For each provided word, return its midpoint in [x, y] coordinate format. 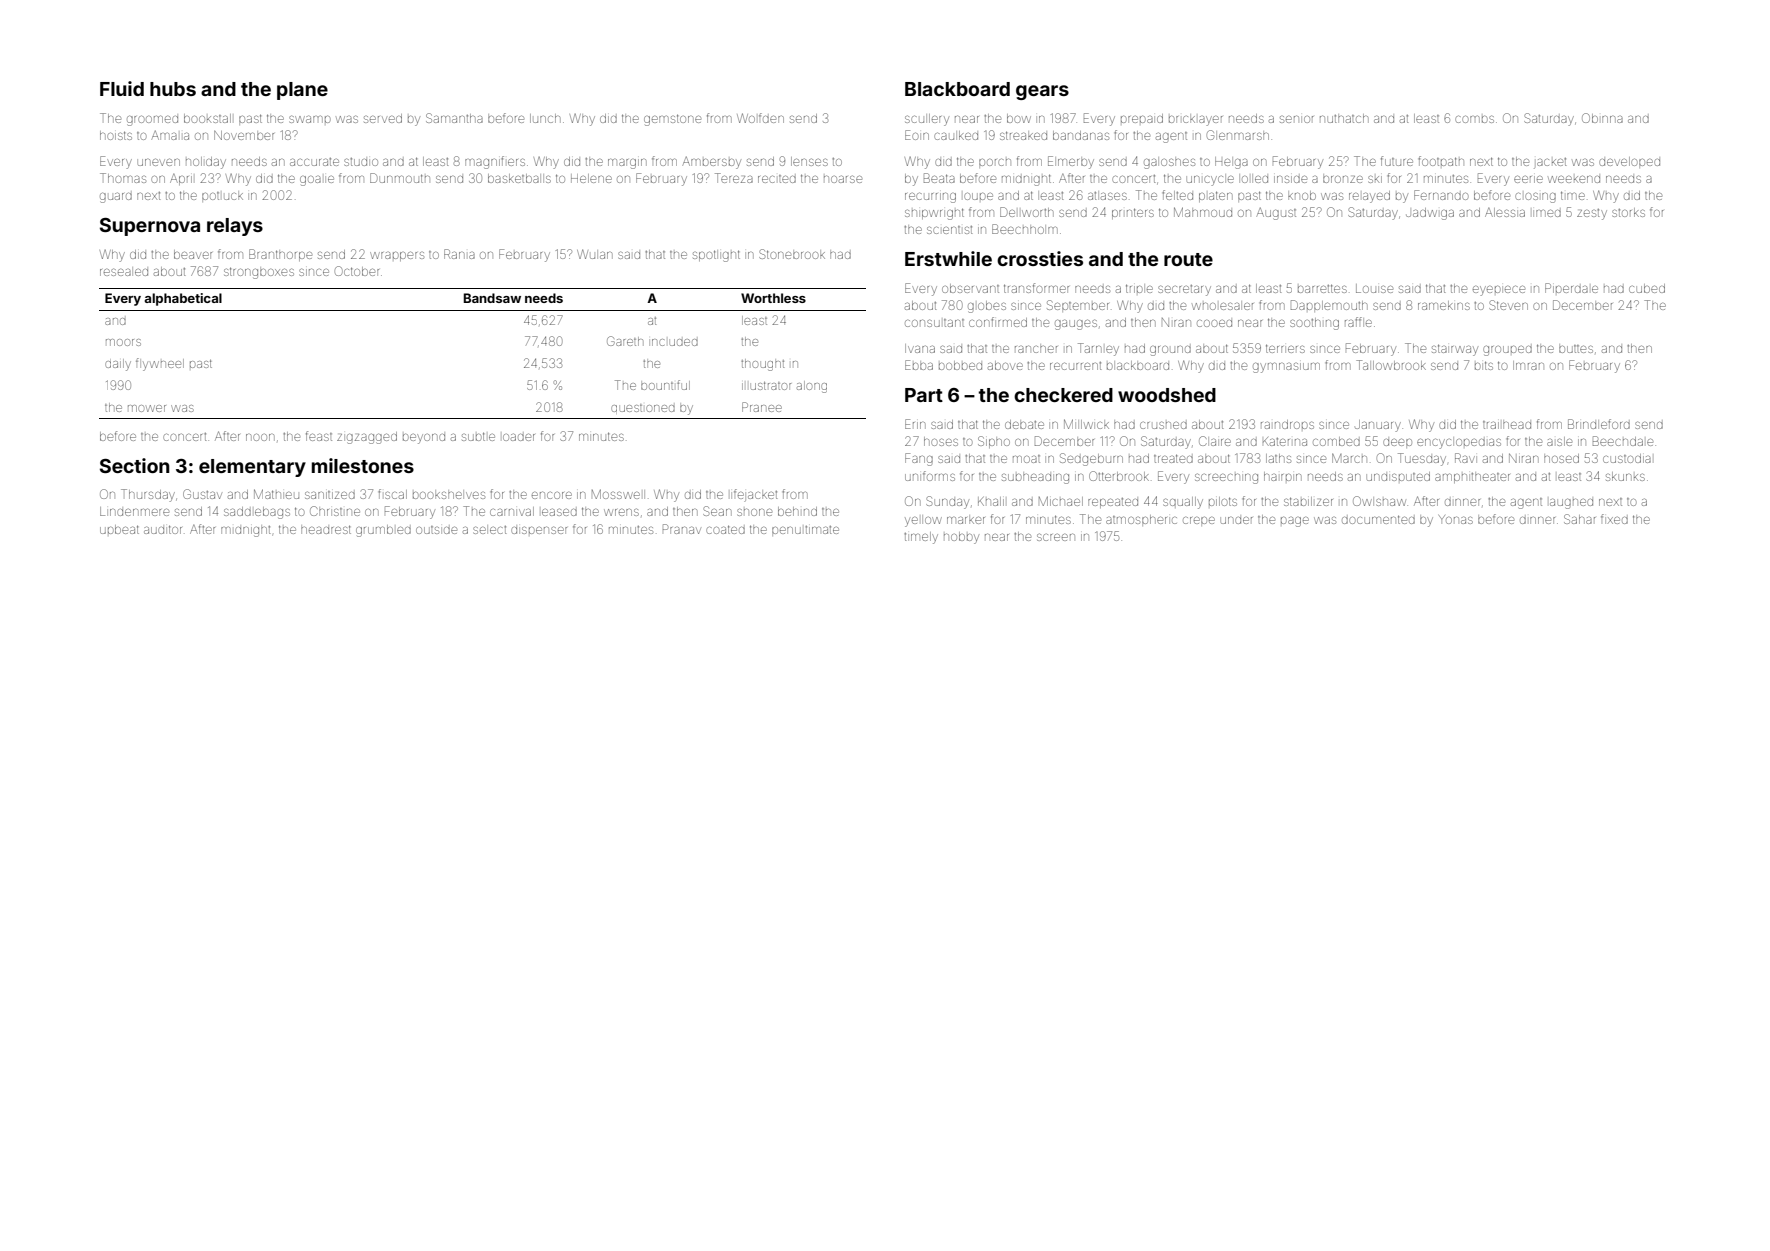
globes [987, 307]
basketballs [519, 178]
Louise [1374, 288]
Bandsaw [492, 298]
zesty [1592, 214]
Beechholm [1025, 229]
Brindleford [1599, 424]
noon [260, 437]
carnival [512, 511]
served [383, 118]
